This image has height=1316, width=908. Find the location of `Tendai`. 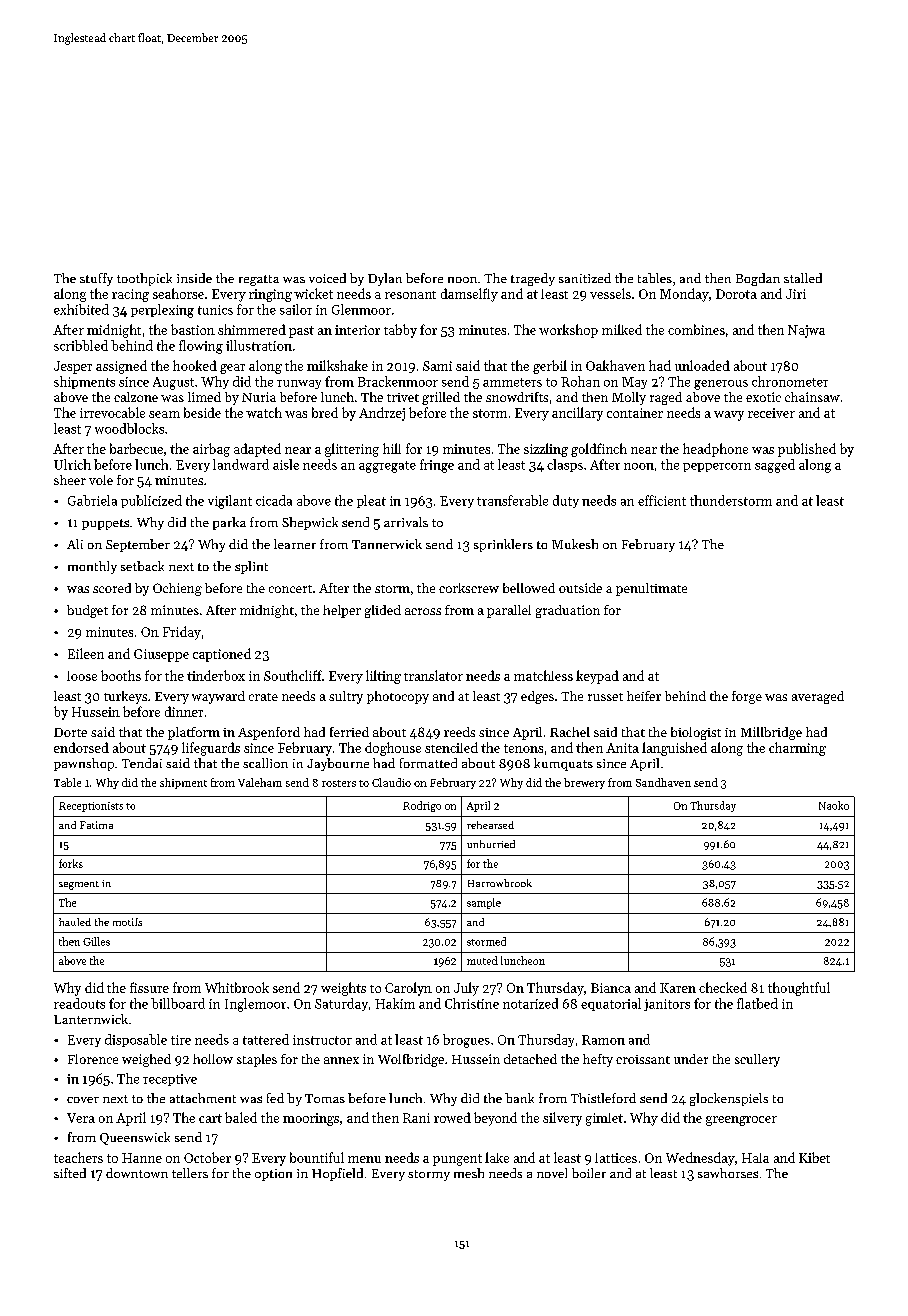

Tendai is located at coordinates (142, 763).
